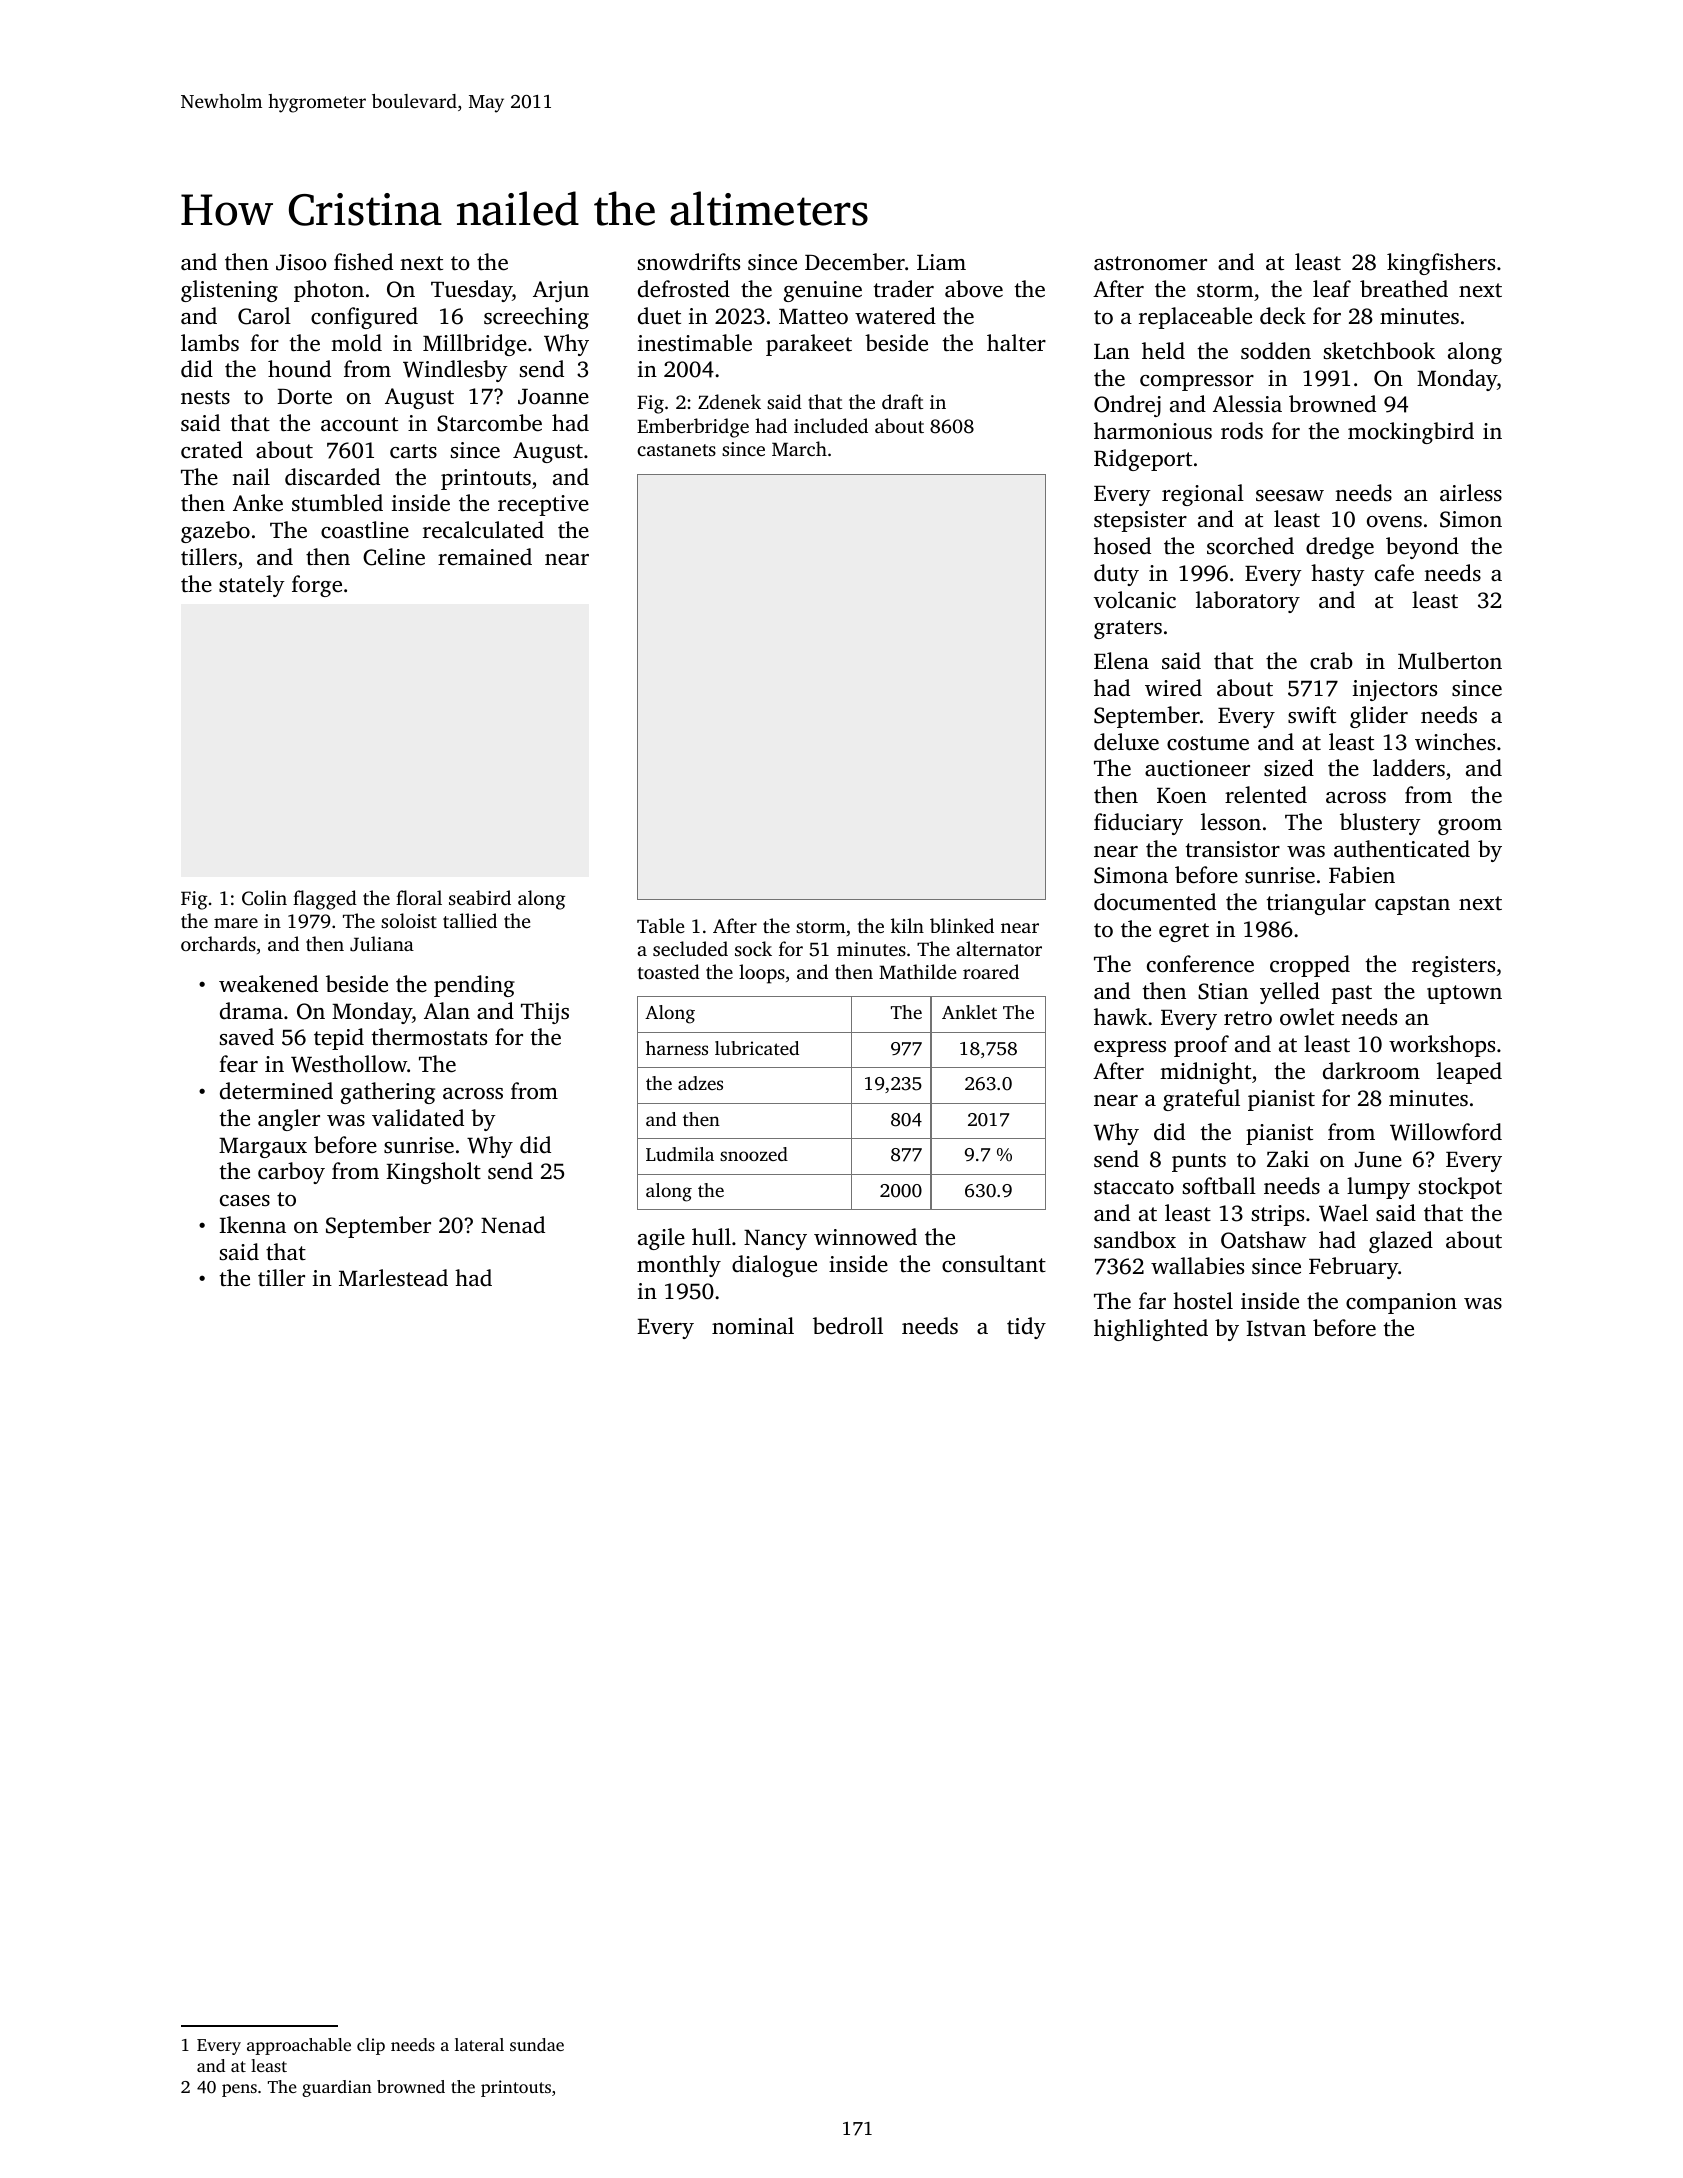  What do you see at coordinates (299, 2046) in the screenshot?
I see `approachable` at bounding box center [299, 2046].
